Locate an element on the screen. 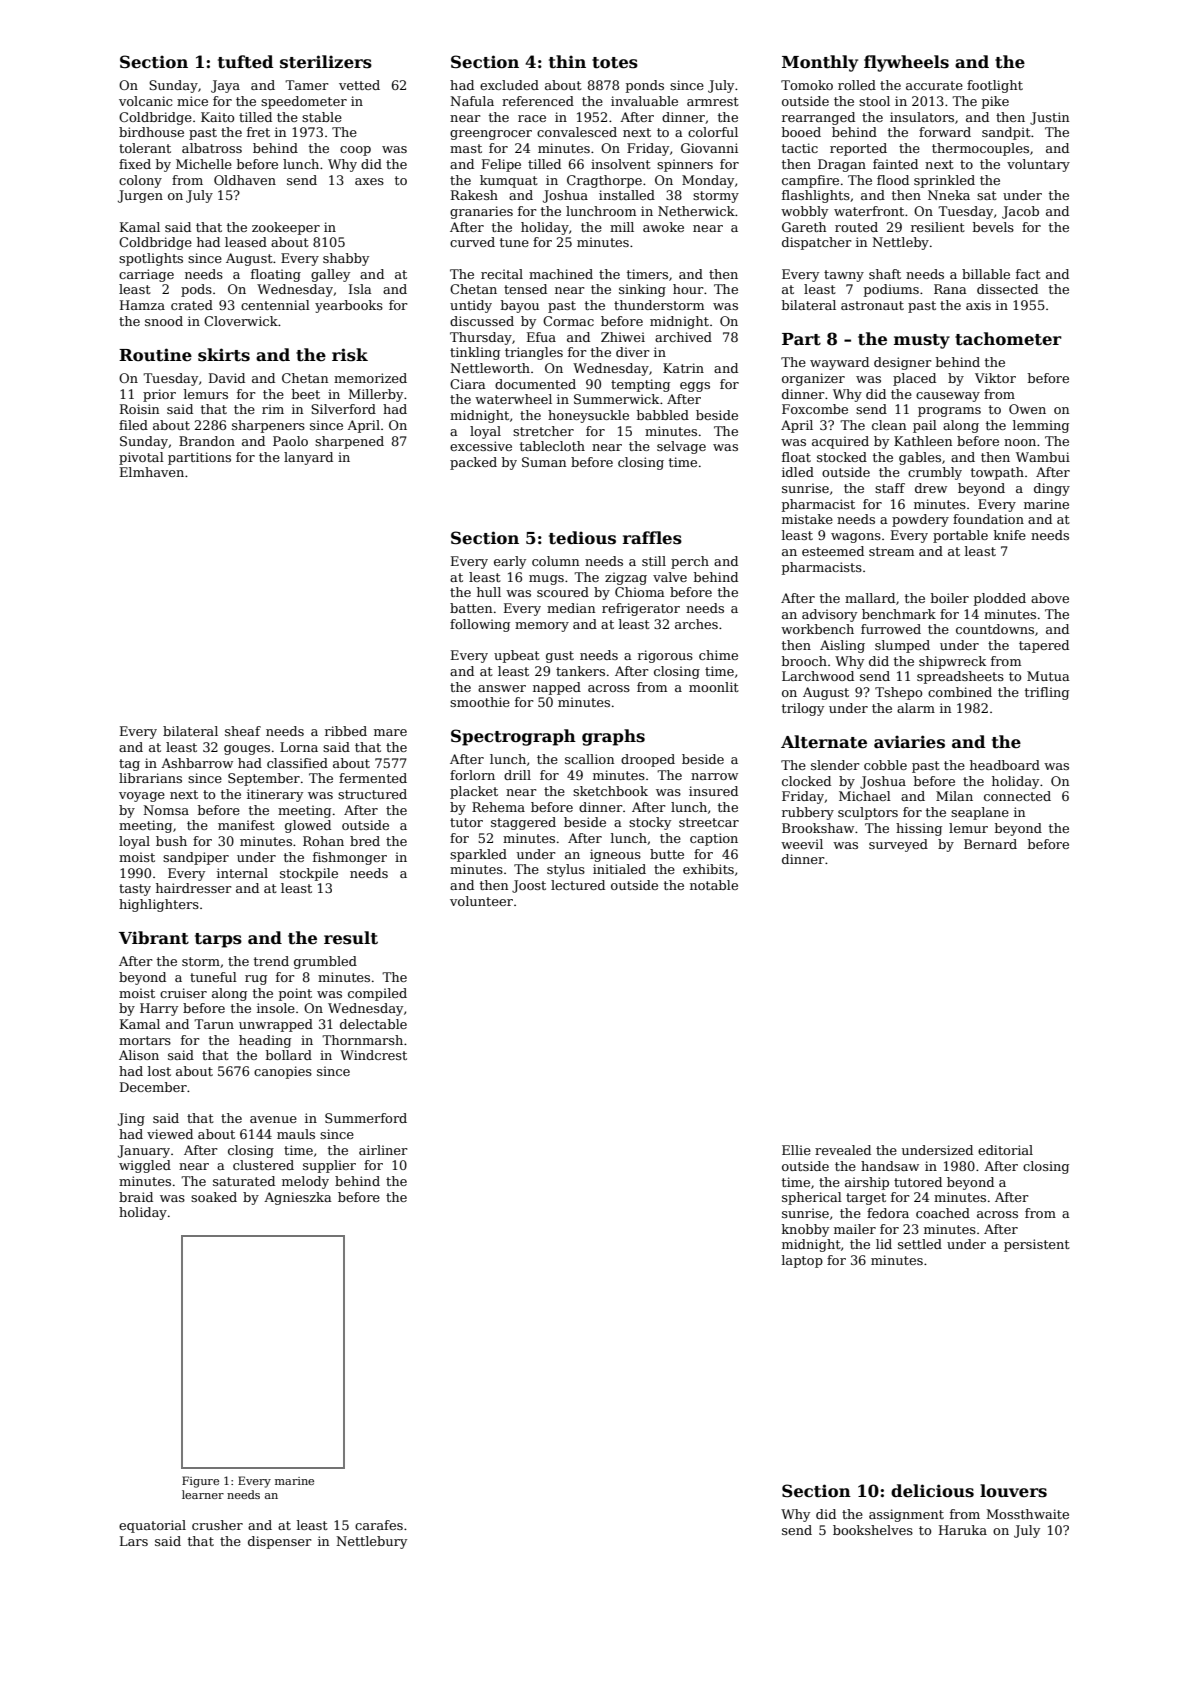 Image resolution: width=1189 pixels, height=1681 pixels. bookshelves is located at coordinates (873, 1530).
